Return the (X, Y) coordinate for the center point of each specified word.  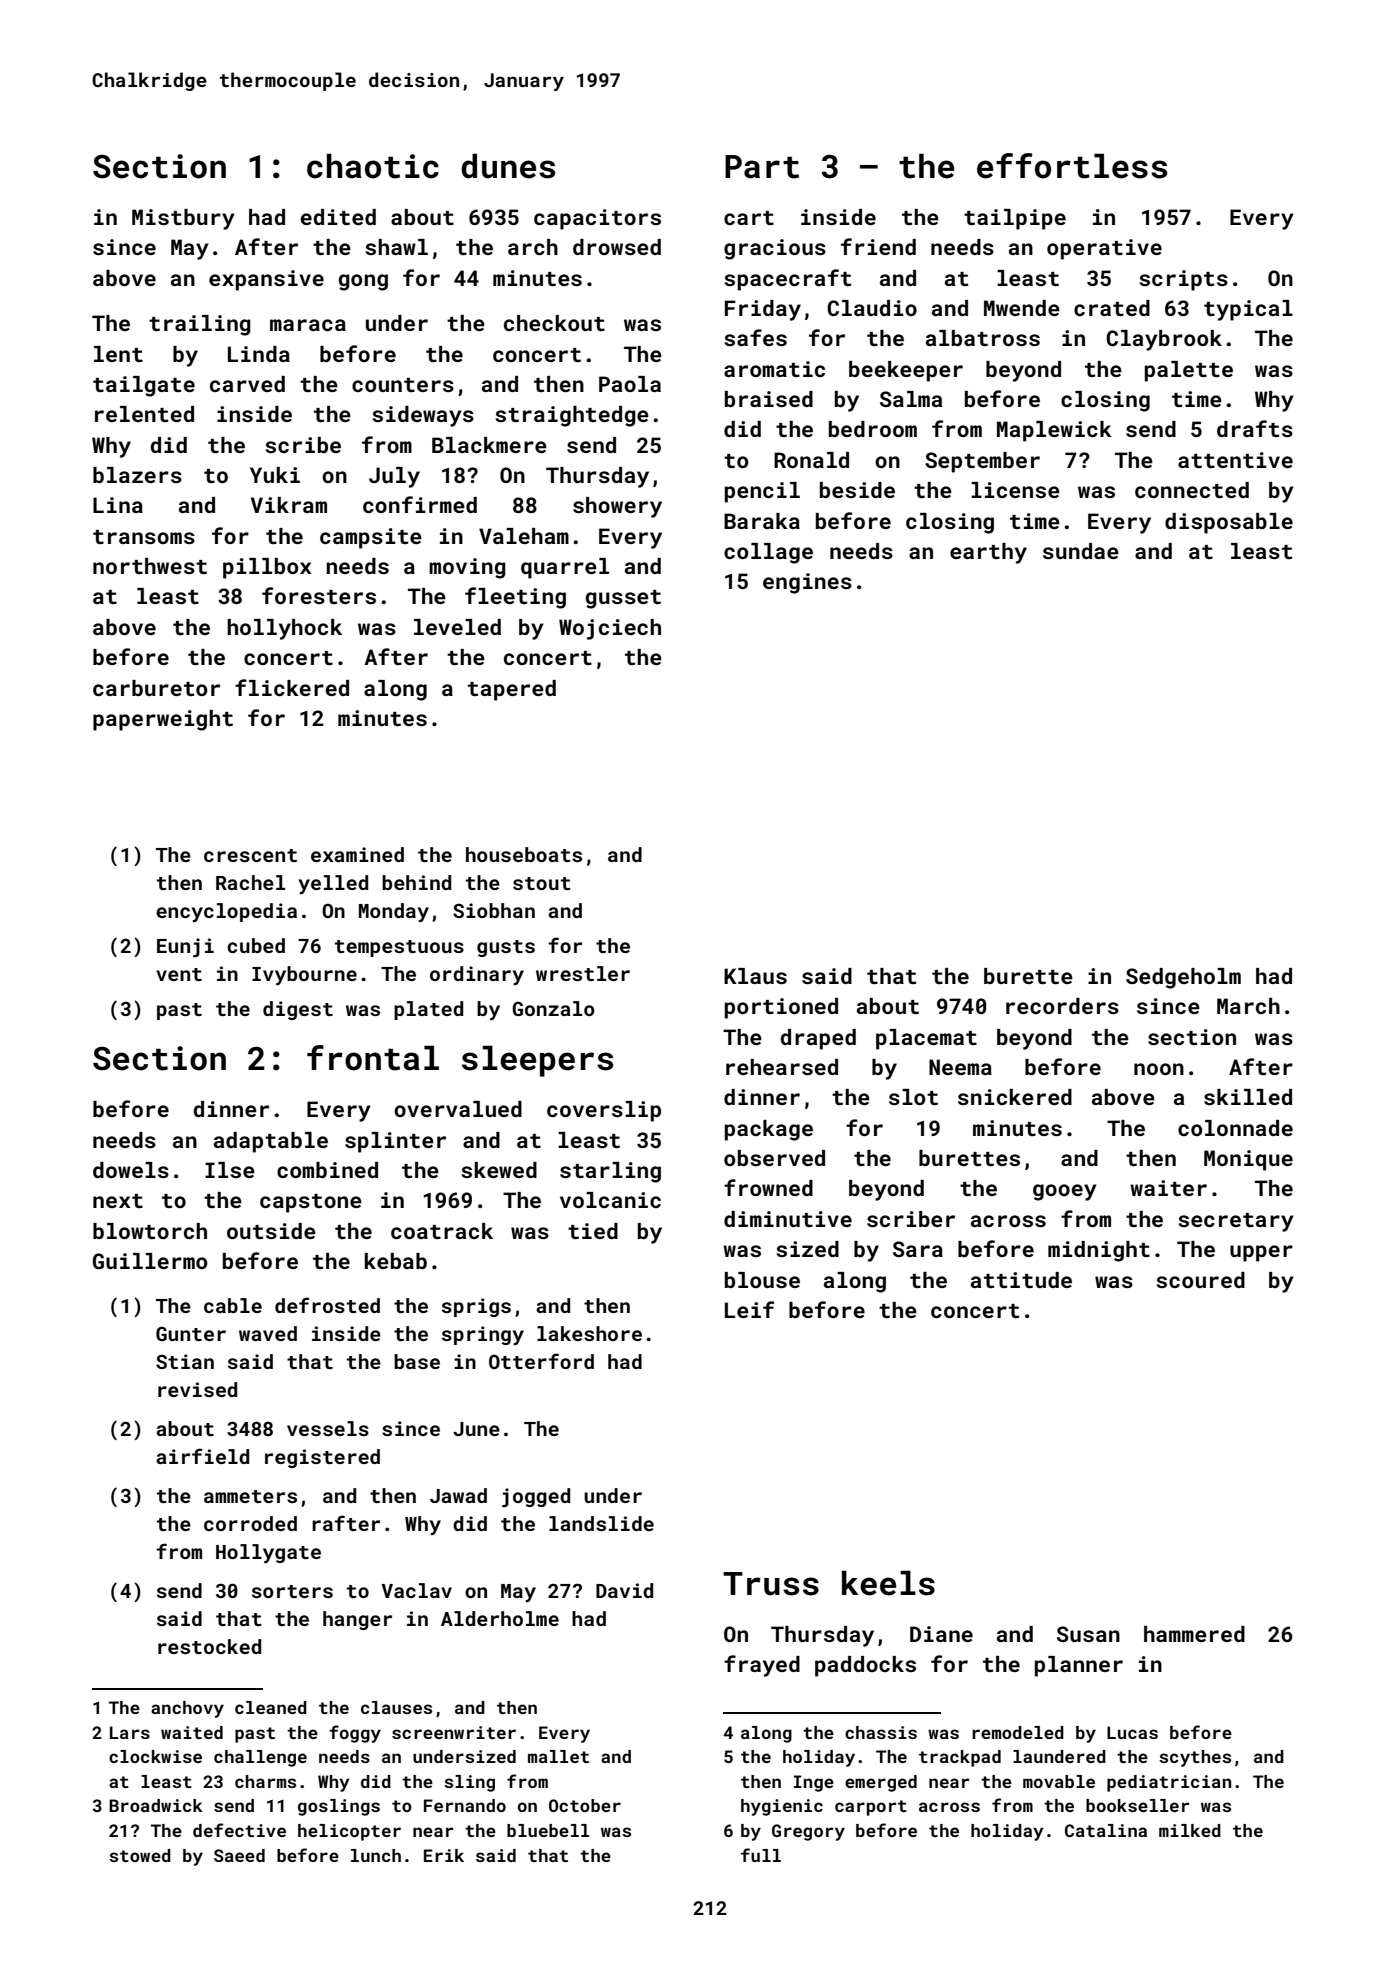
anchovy (187, 1709)
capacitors (597, 219)
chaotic (373, 166)
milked (1190, 1830)
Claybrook (1164, 340)
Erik (444, 1855)
